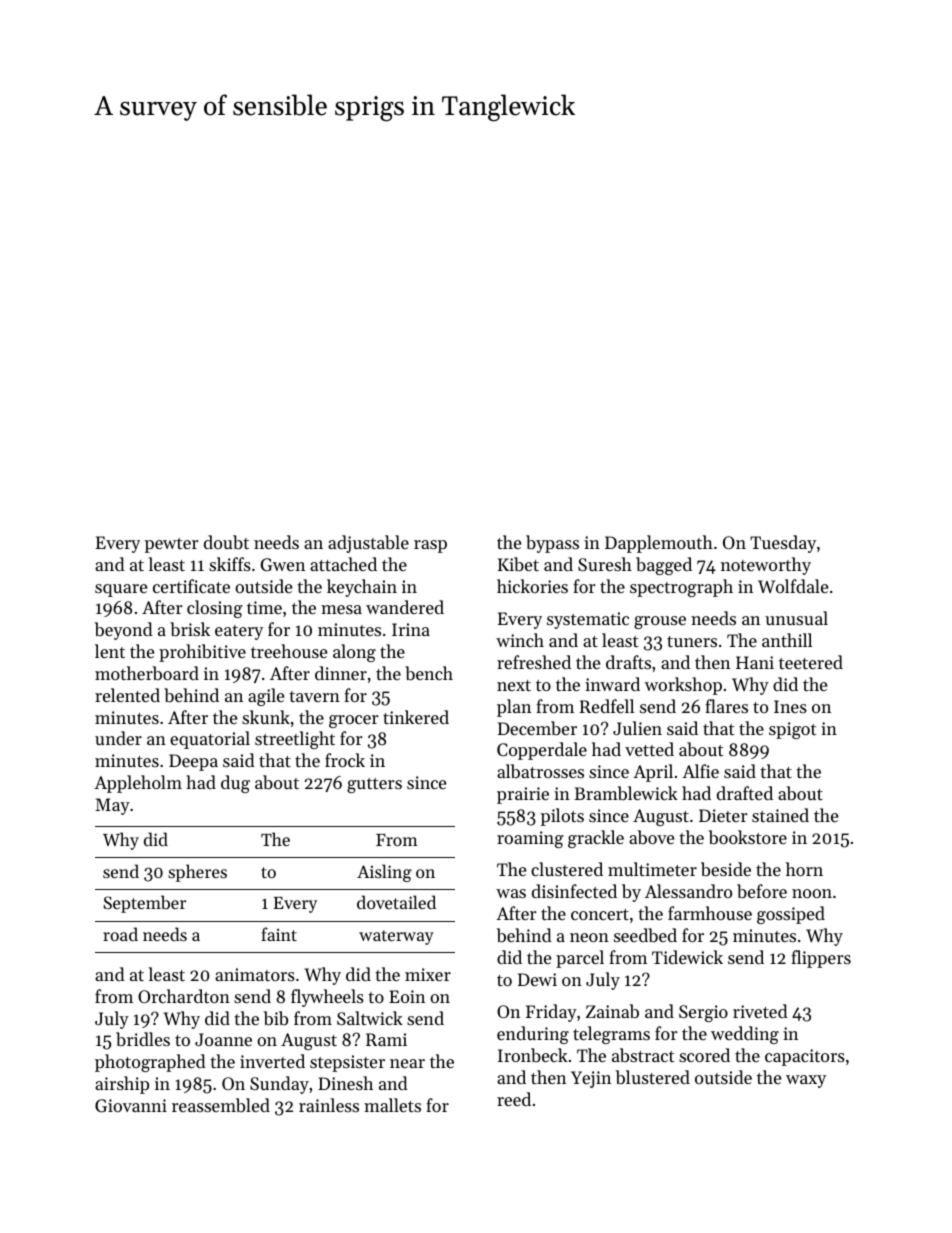  I want to click on noon, so click(812, 893).
